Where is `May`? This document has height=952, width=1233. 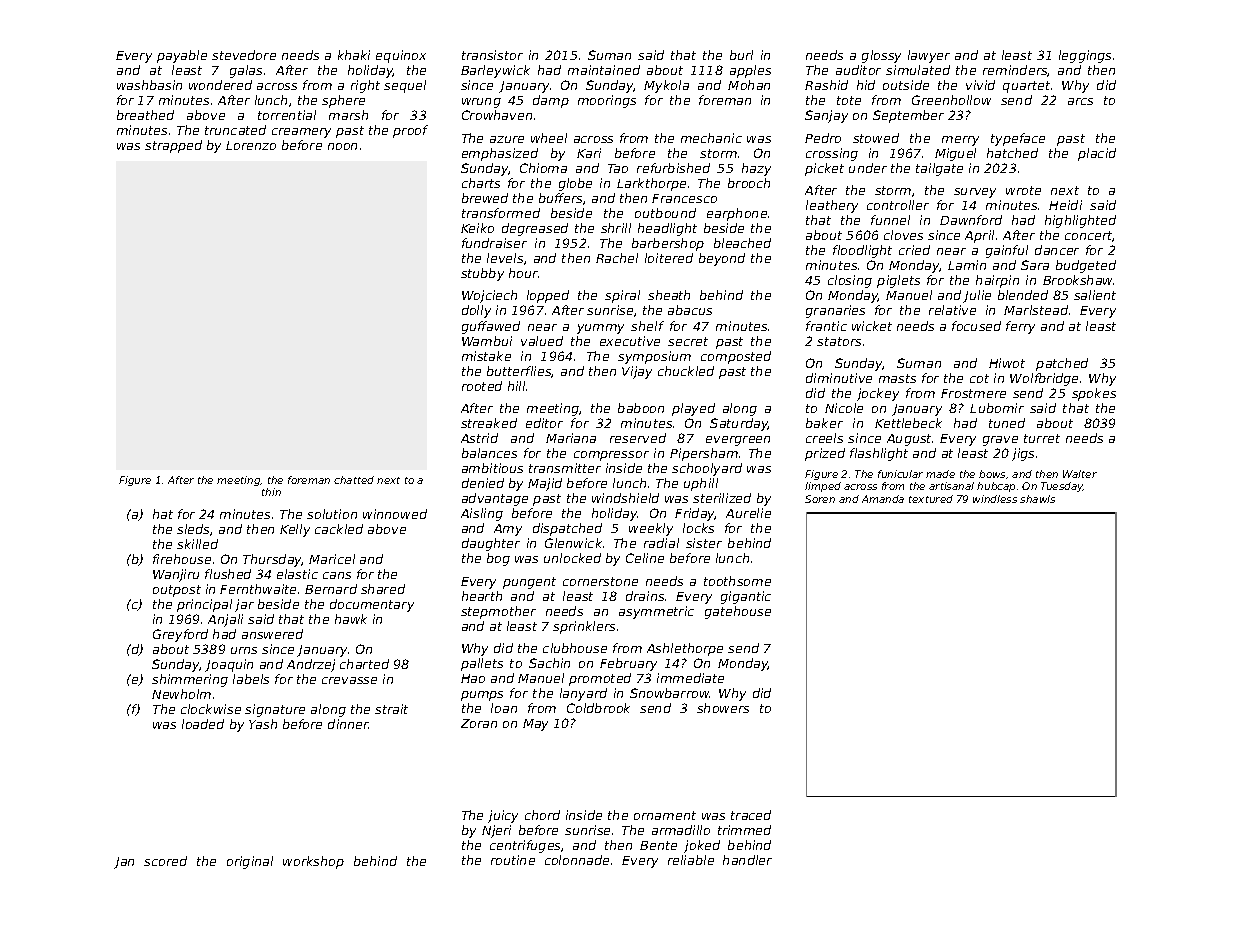
May is located at coordinates (535, 725).
